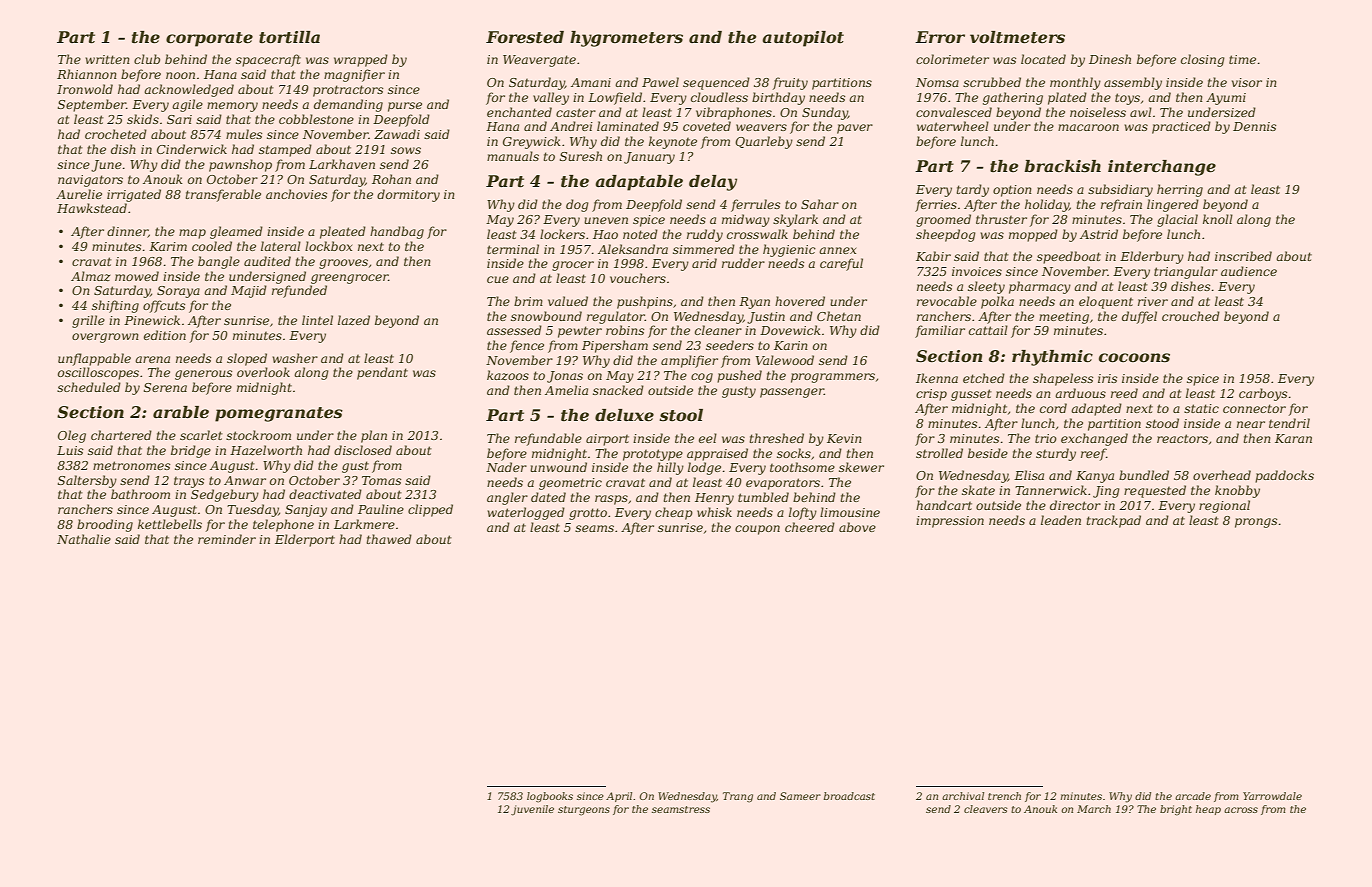 The width and height of the document is (1372, 887). Describe the element at coordinates (506, 467) in the document. I see `Nader` at that location.
